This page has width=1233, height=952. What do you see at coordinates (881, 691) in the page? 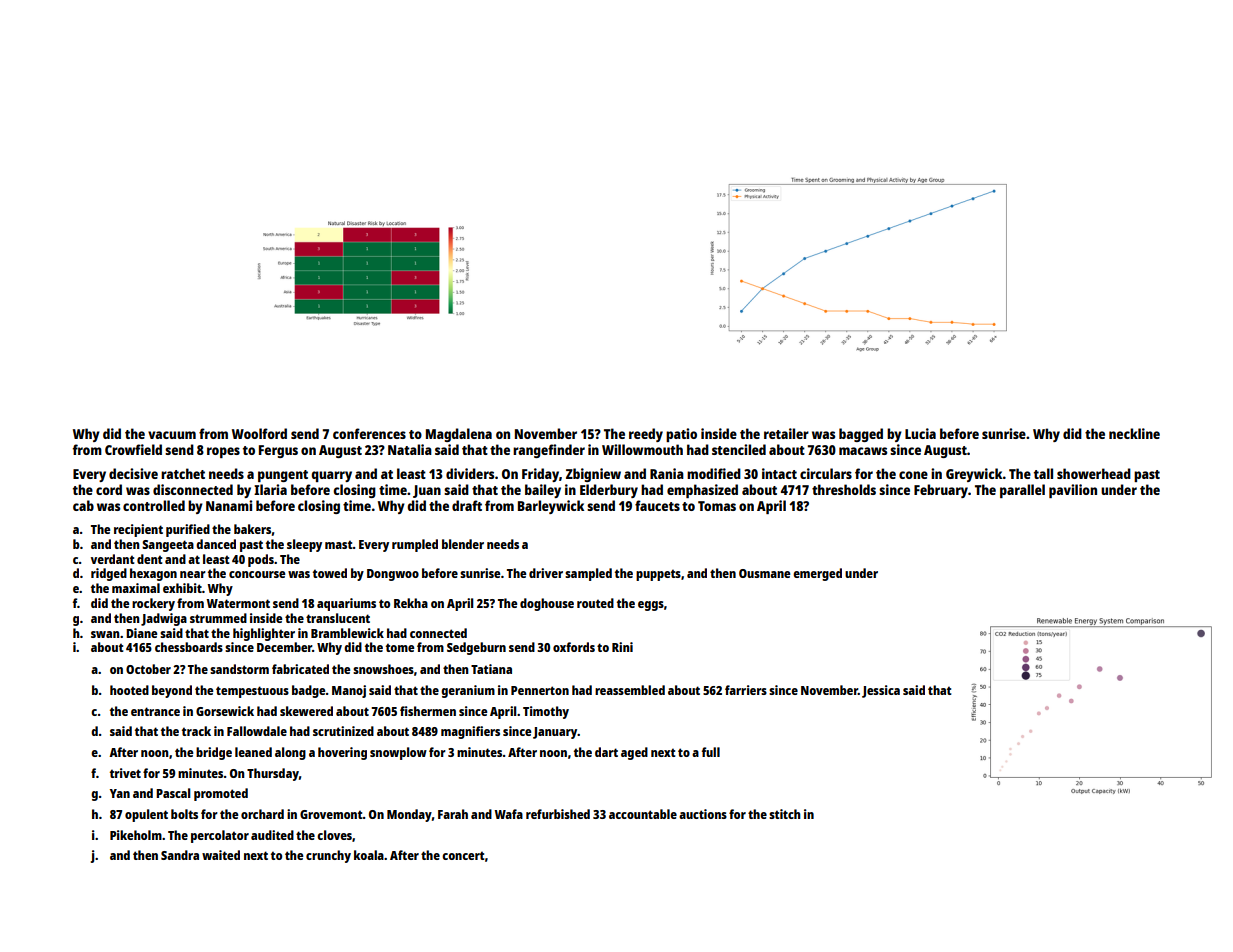
I see `Jessica` at bounding box center [881, 691].
